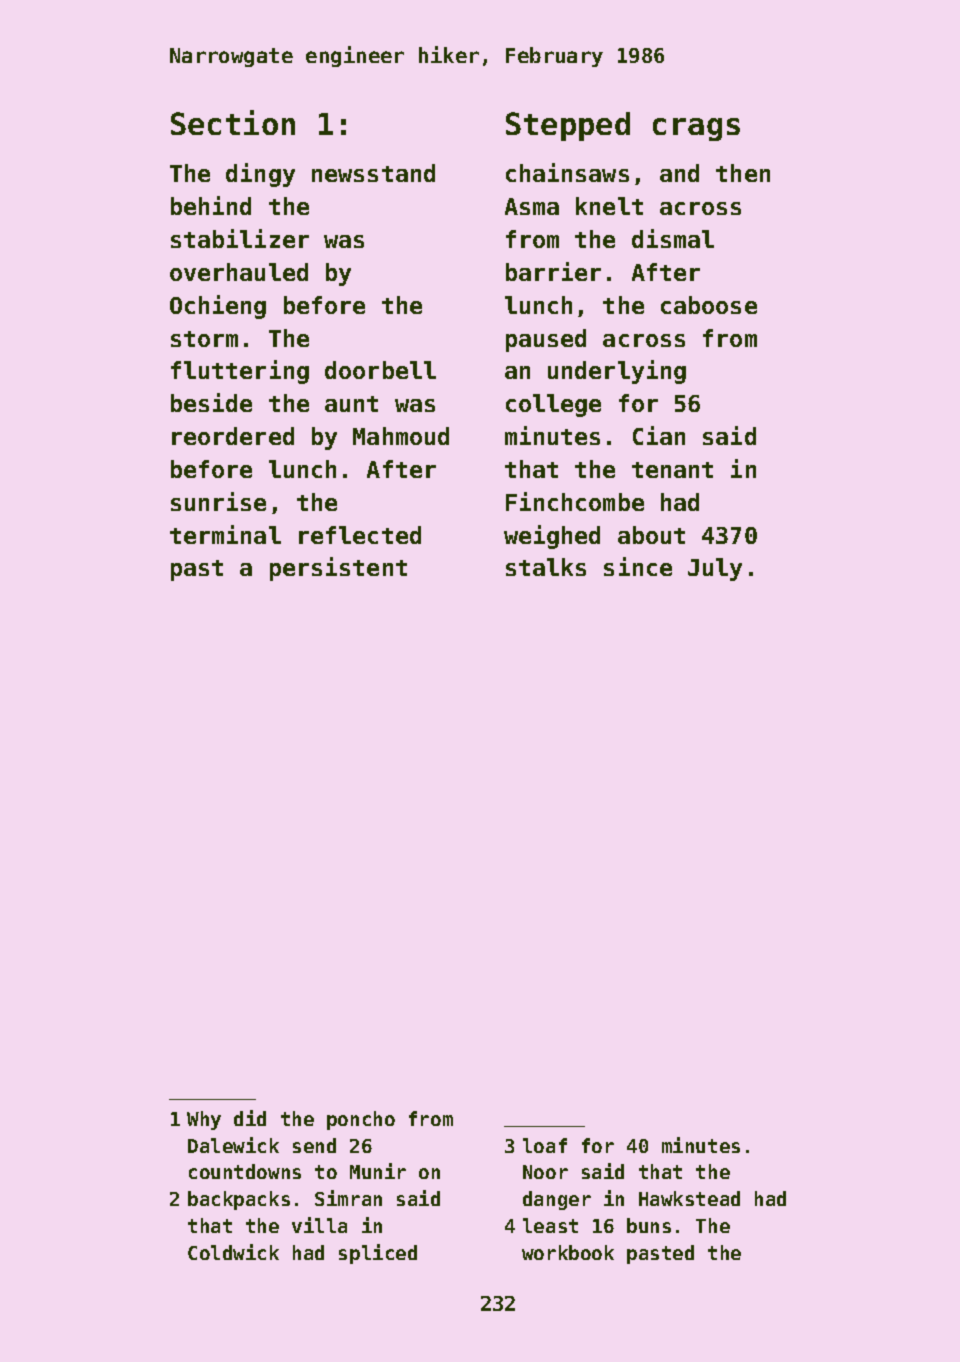  What do you see at coordinates (568, 126) in the screenshot?
I see `Stepped` at bounding box center [568, 126].
